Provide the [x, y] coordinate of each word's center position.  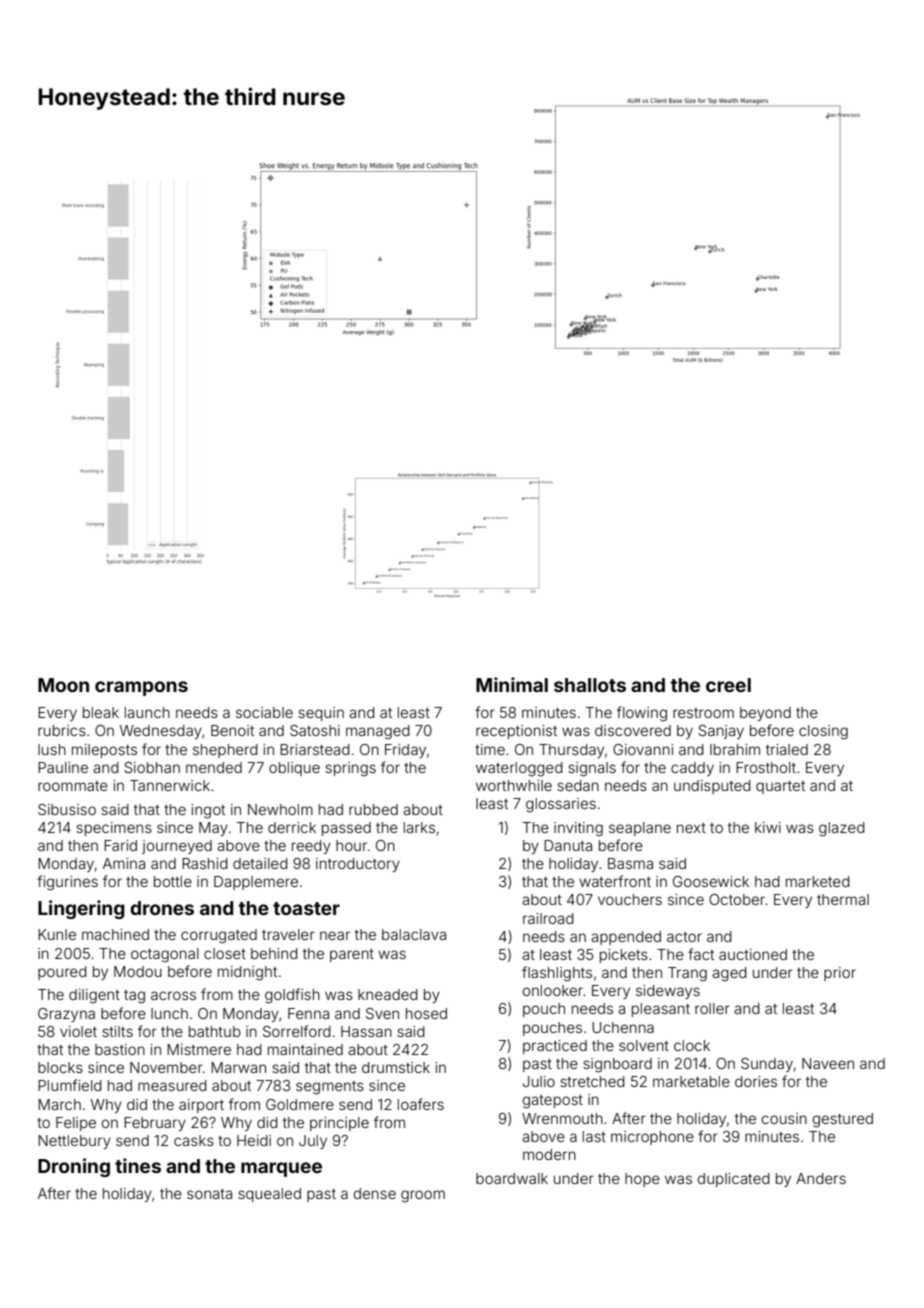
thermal [843, 899]
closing [823, 732]
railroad [548, 918]
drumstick [396, 1067]
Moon [63, 685]
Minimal [512, 684]
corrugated [219, 936]
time [490, 749]
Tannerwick [170, 785]
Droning [74, 1167]
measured [172, 1085]
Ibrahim [735, 749]
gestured [843, 1120]
